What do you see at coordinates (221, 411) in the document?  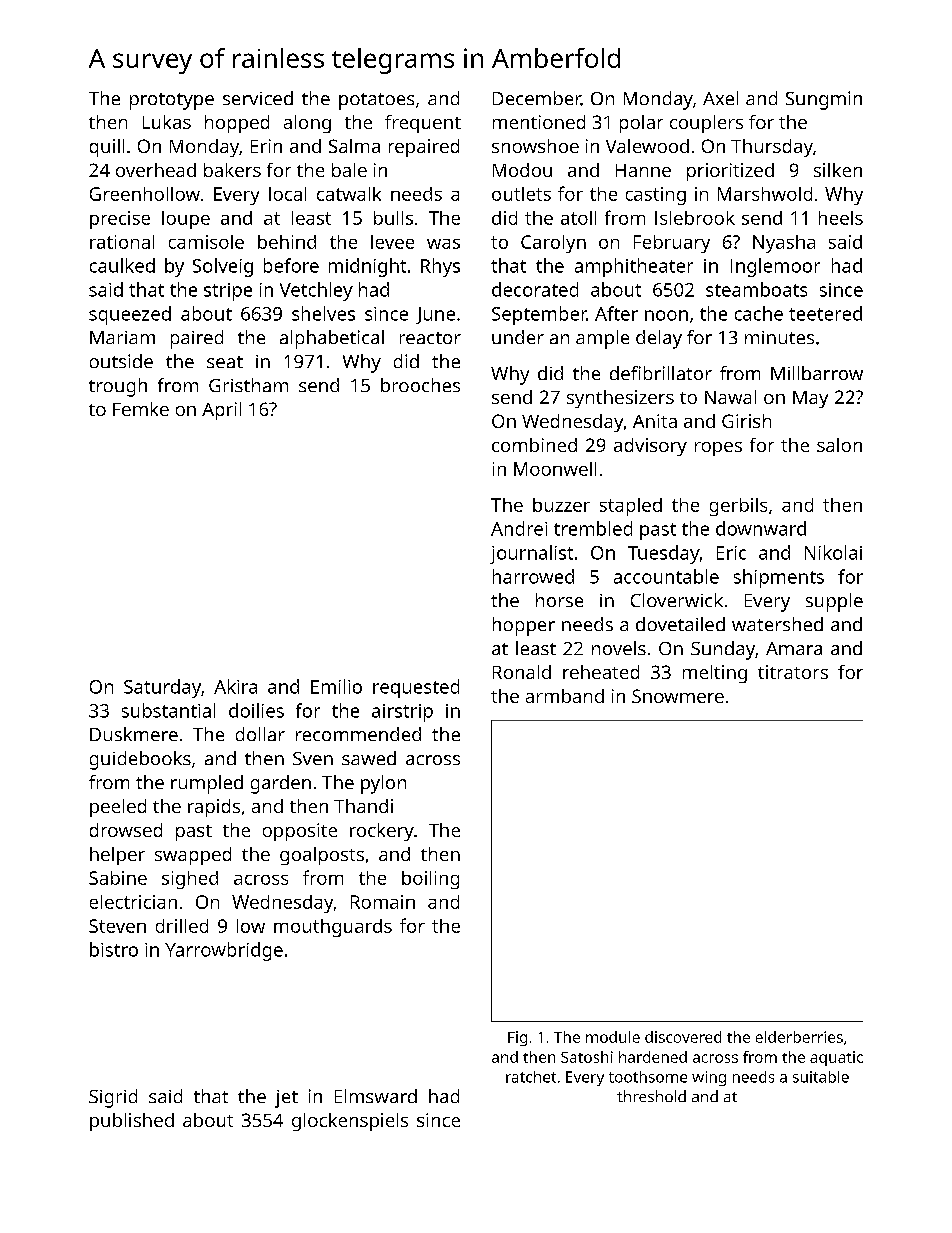 I see `April` at bounding box center [221, 411].
